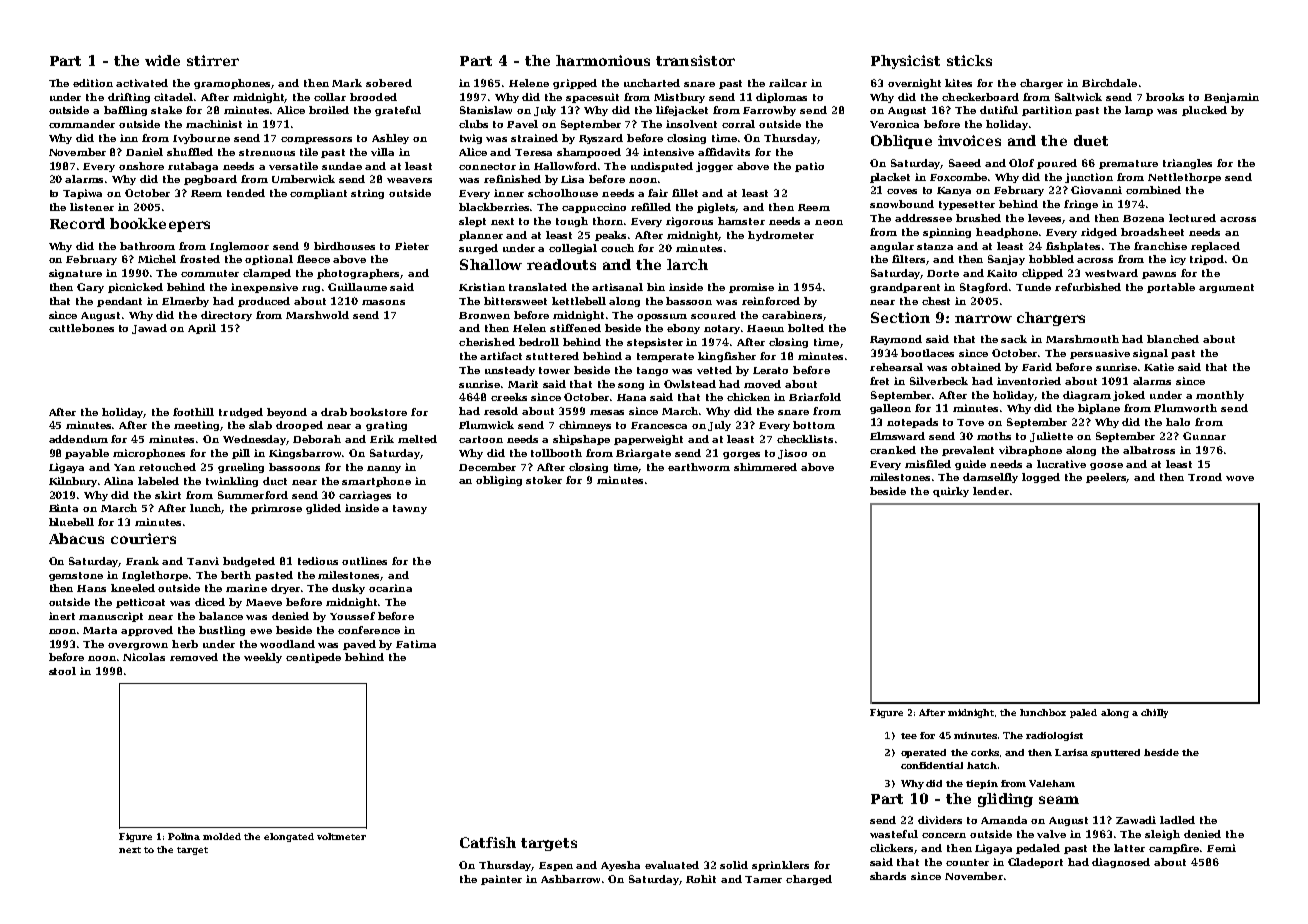 The width and height of the document is (1308, 924). What do you see at coordinates (651, 207) in the document?
I see `refilled` at bounding box center [651, 207].
